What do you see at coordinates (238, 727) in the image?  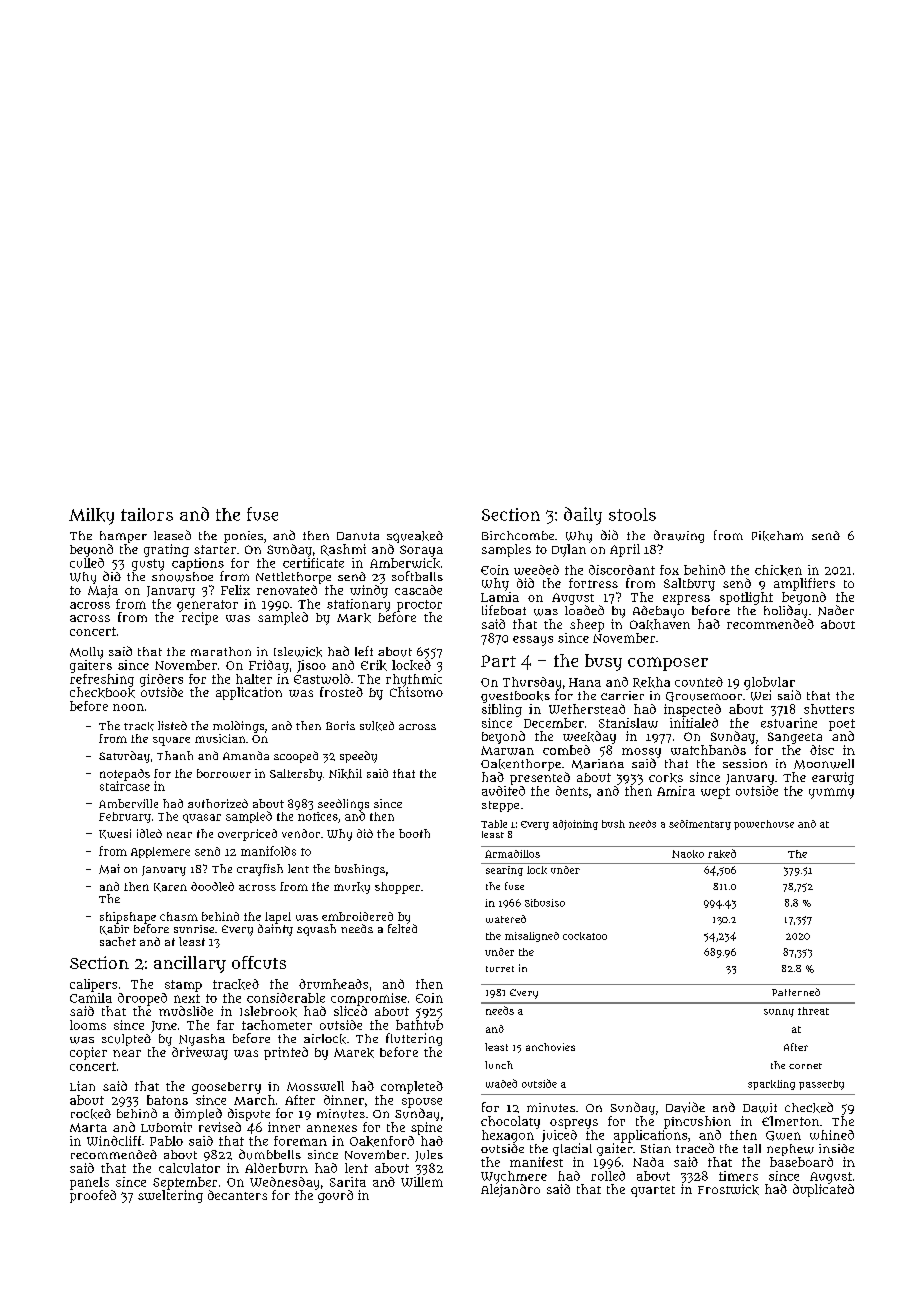 I see `moldings` at bounding box center [238, 727].
